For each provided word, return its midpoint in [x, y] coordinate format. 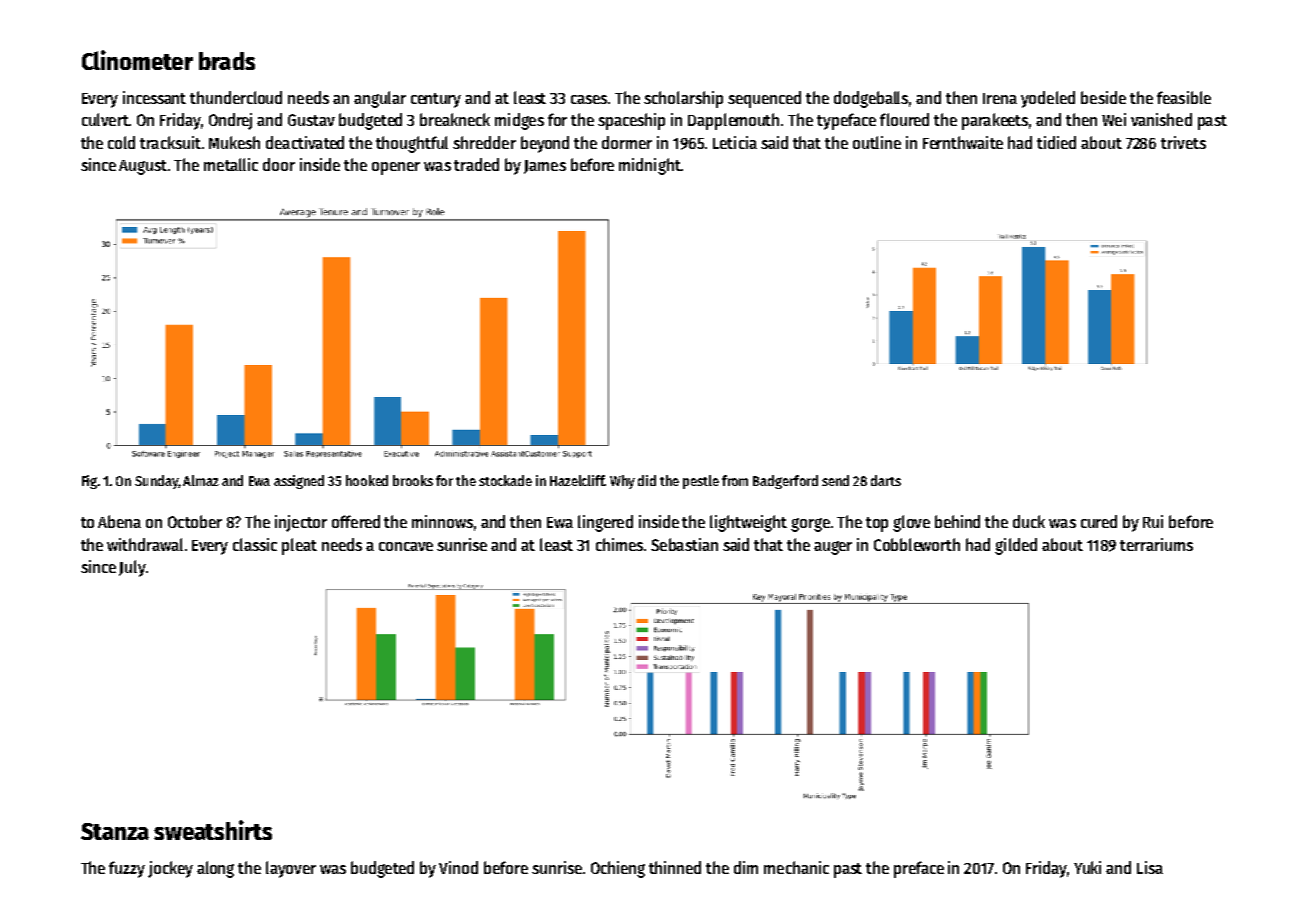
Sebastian [684, 544]
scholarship [683, 99]
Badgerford [785, 482]
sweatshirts [213, 830]
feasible [1184, 97]
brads [227, 61]
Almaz [201, 480]
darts [886, 480]
